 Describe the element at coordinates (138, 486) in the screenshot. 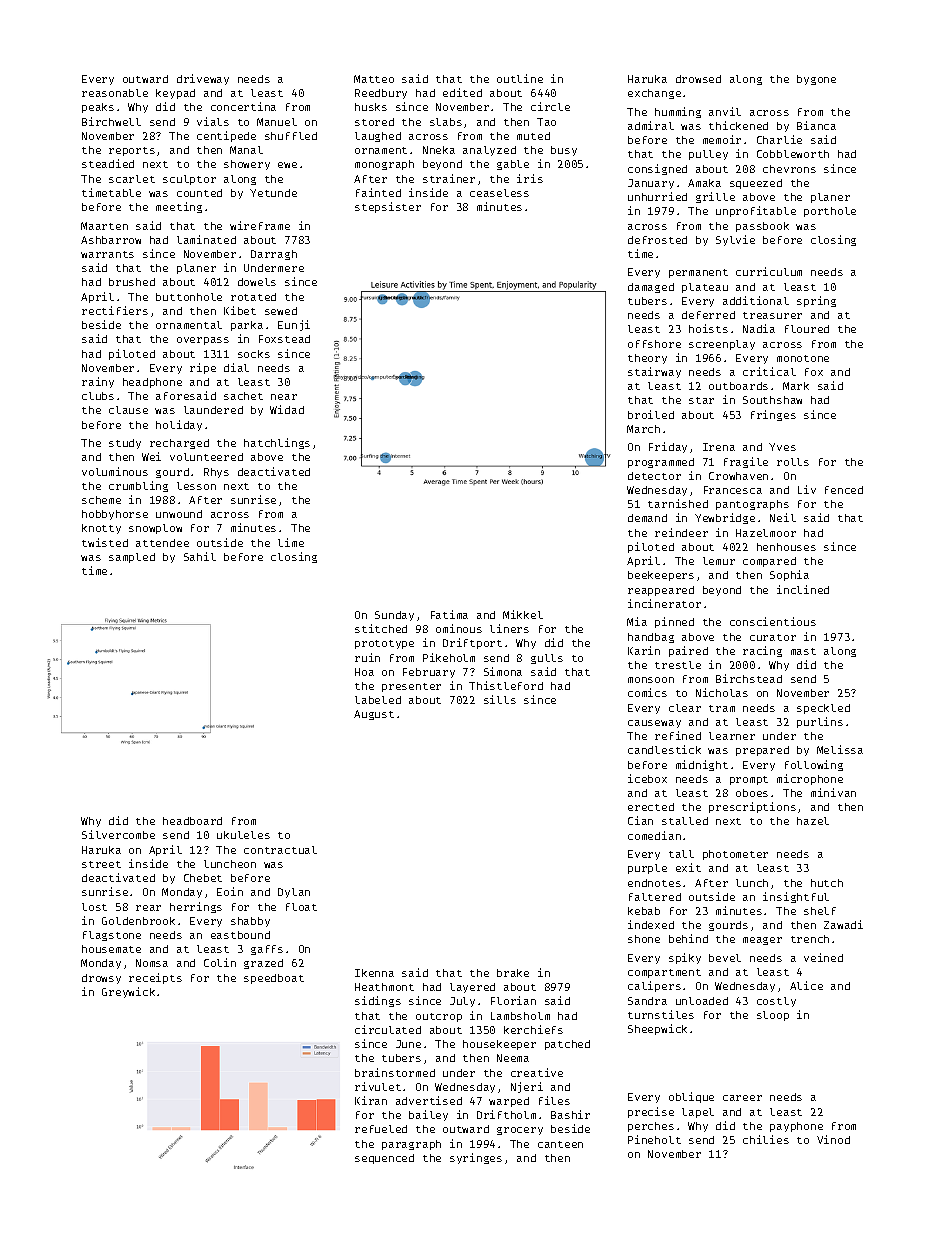

I see `crumbling` at that location.
